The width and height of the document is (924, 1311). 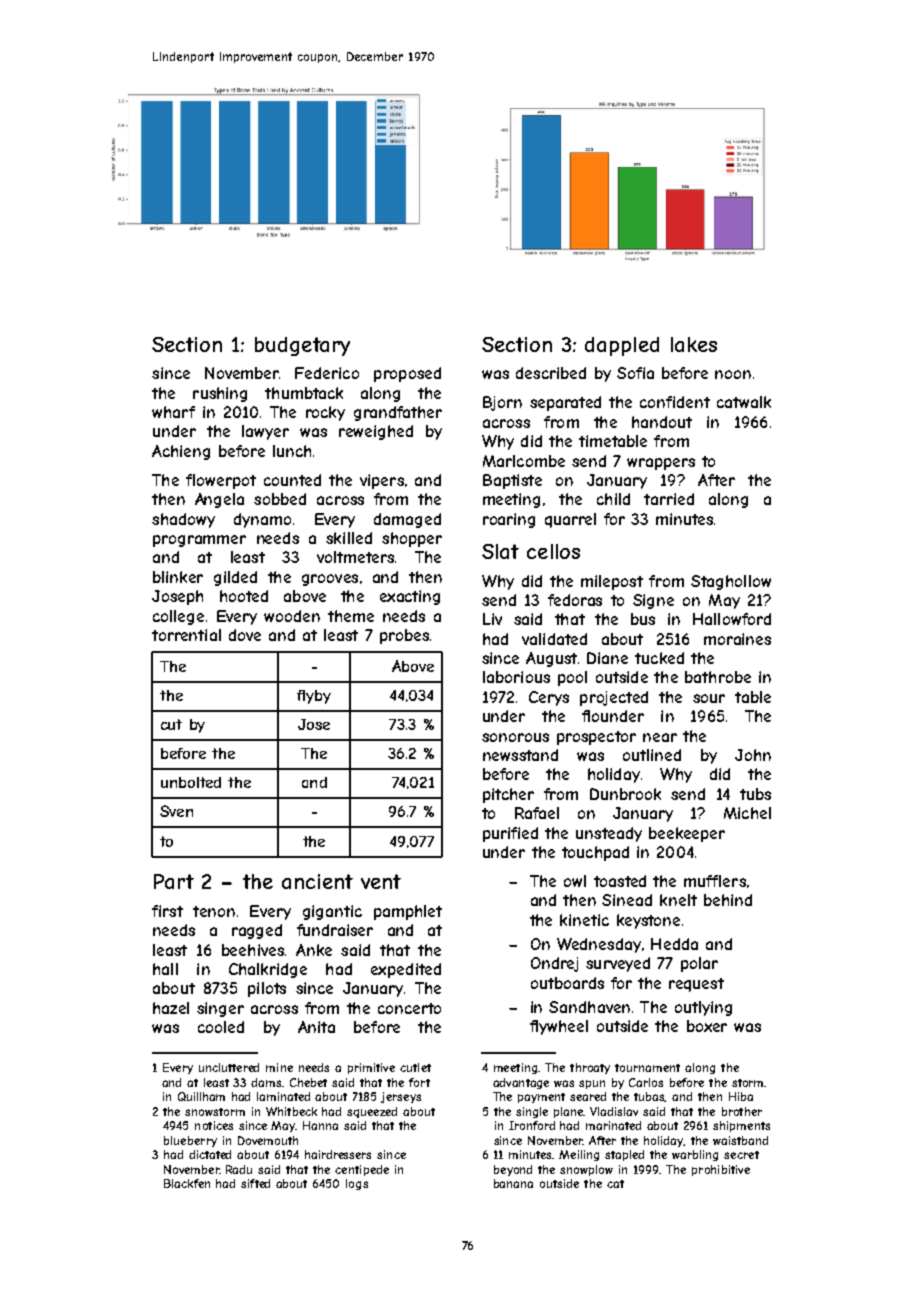 What do you see at coordinates (201, 1096) in the document?
I see `Quillham` at bounding box center [201, 1096].
